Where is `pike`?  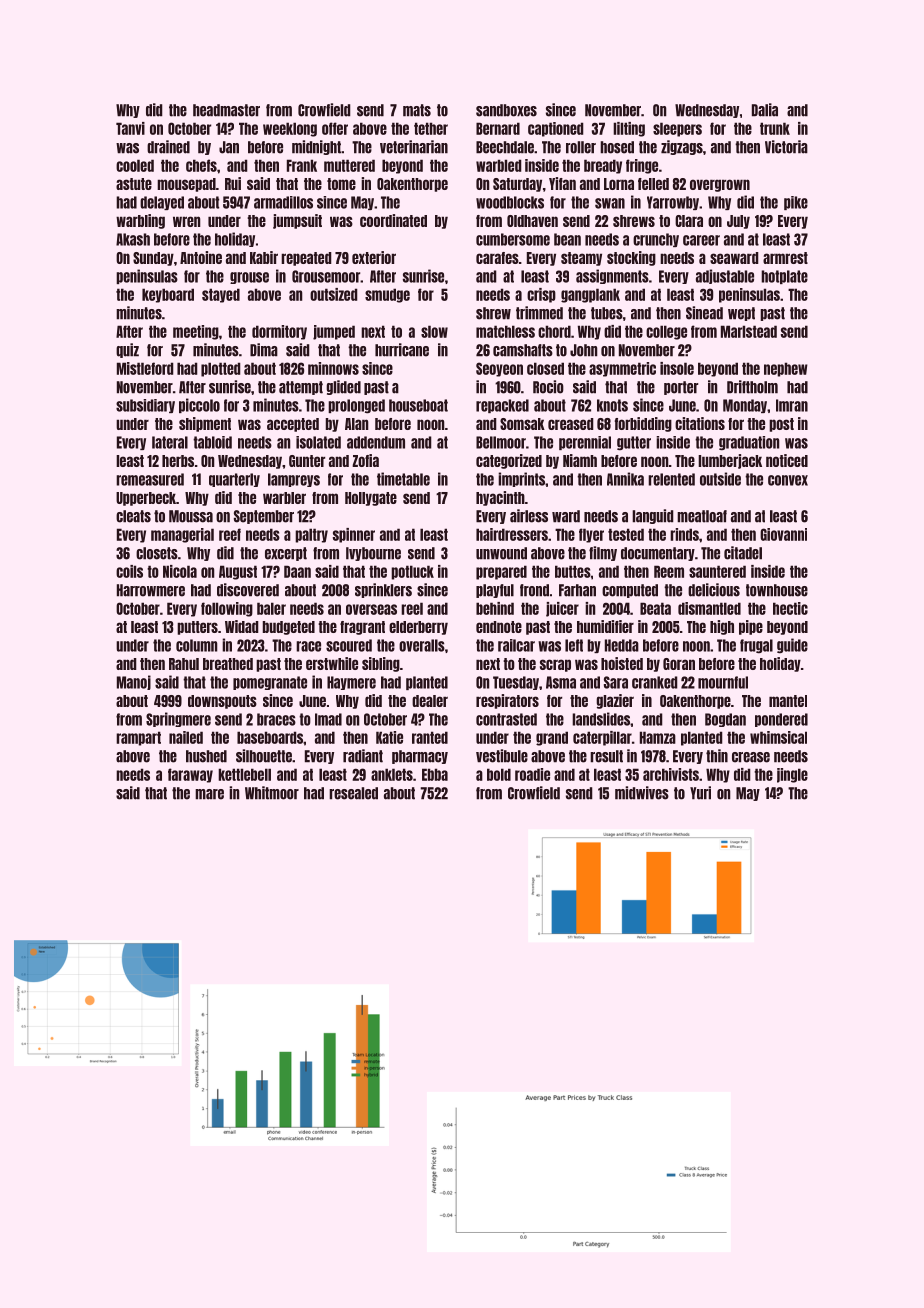
pike is located at coordinates (796, 203).
